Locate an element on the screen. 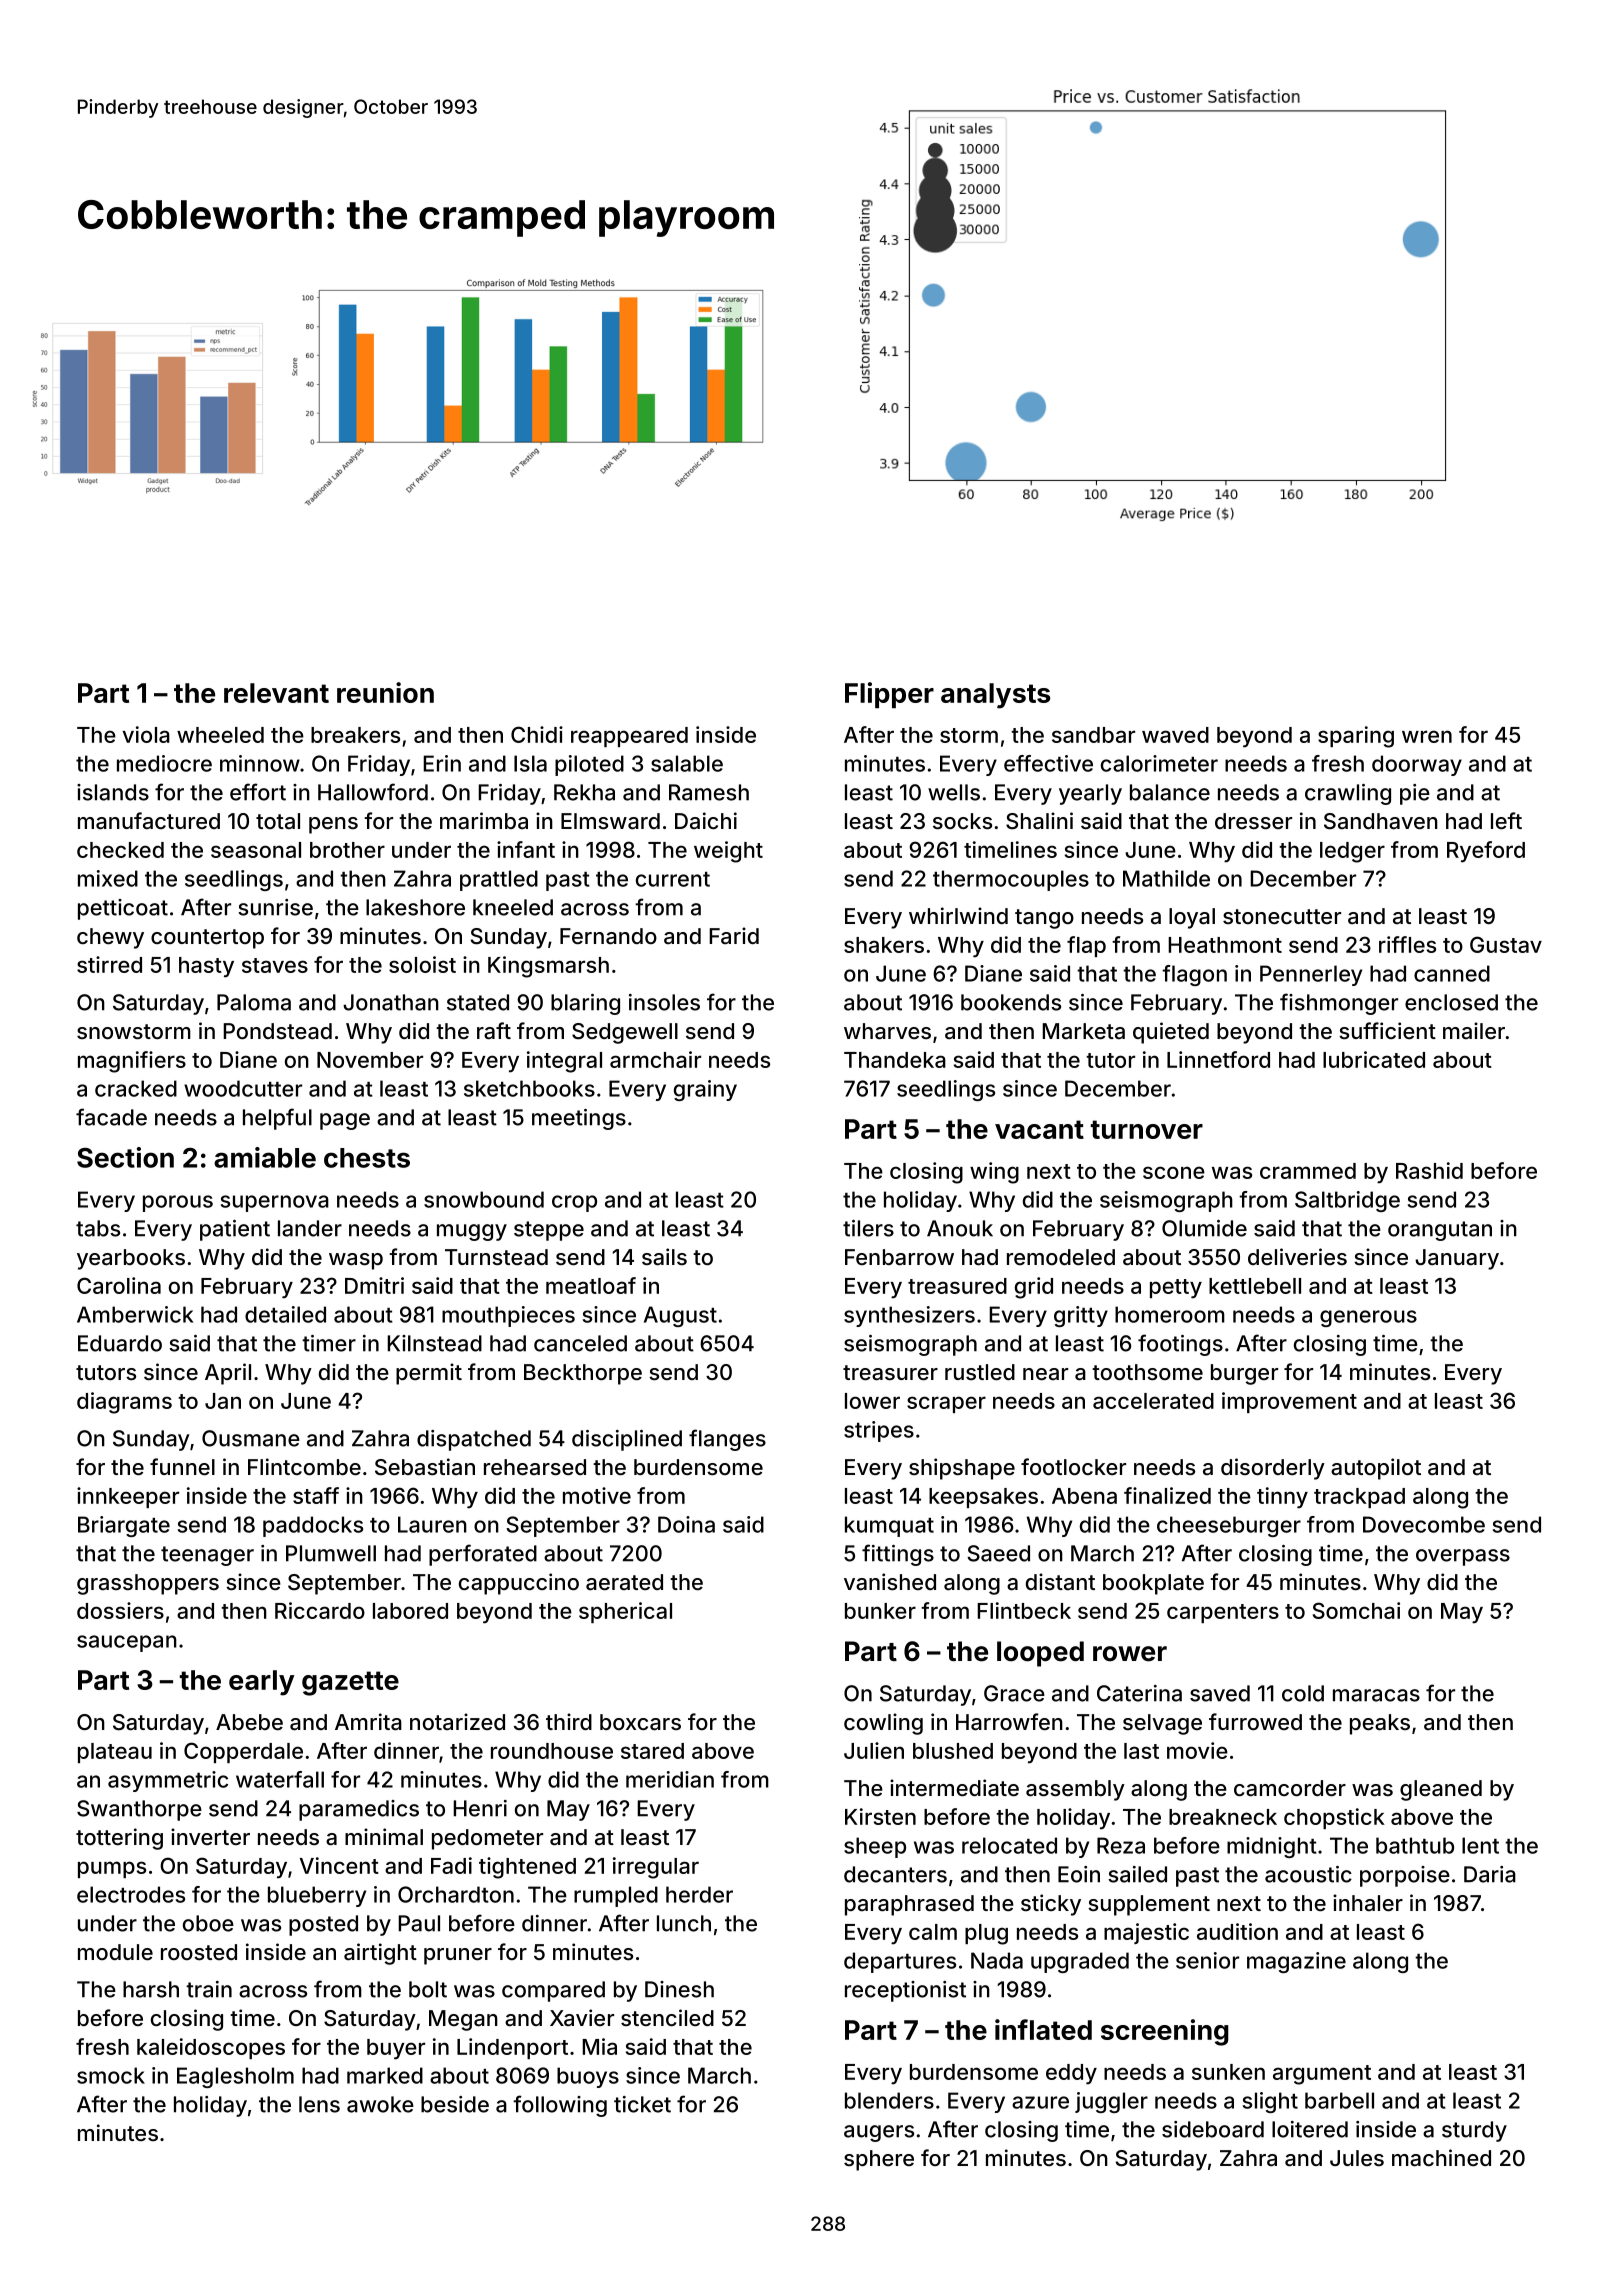 The image size is (1620, 2292). marimba is located at coordinates (484, 821).
